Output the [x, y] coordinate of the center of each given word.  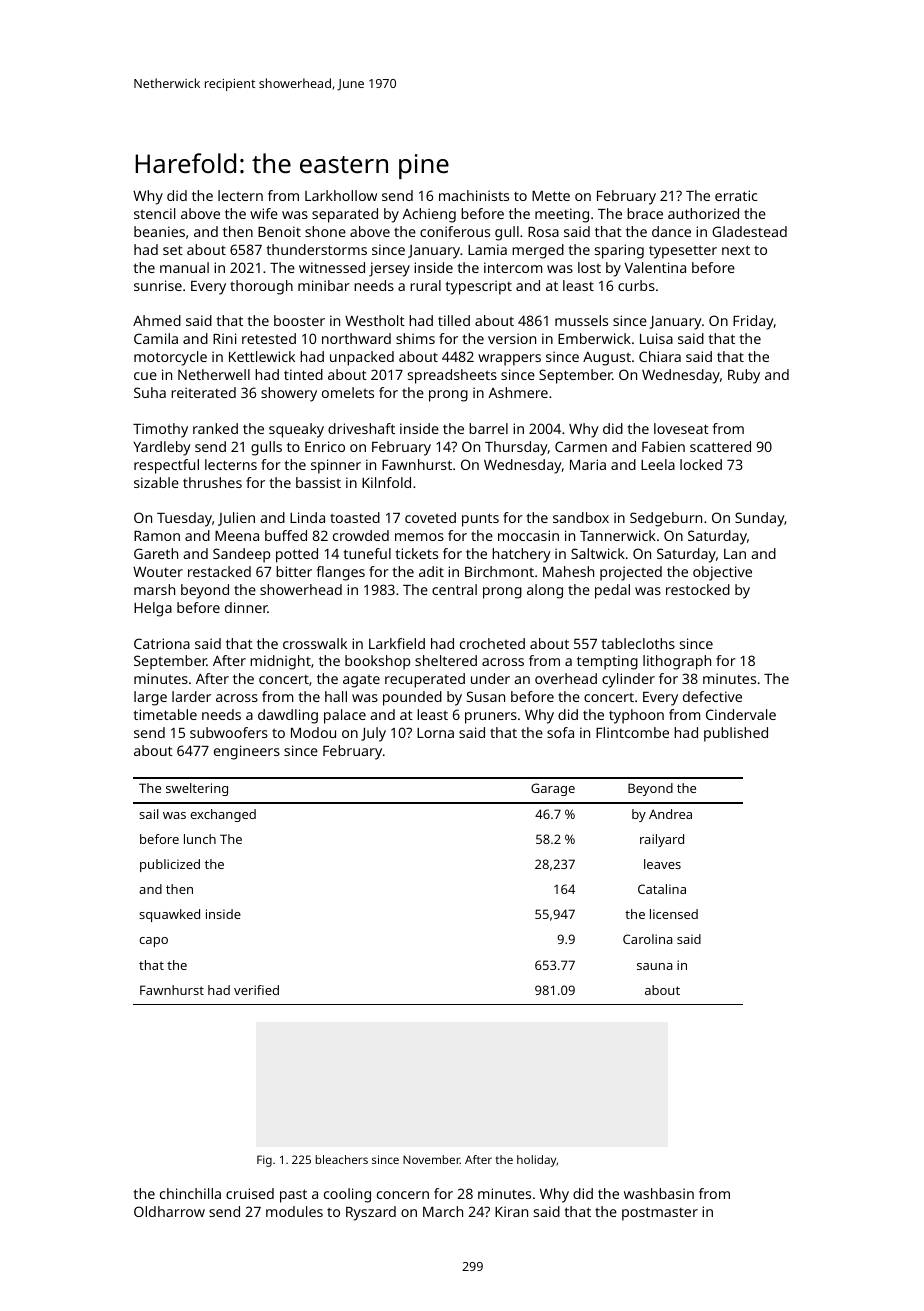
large [150, 698]
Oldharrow [169, 1211]
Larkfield [397, 643]
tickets [417, 553]
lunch [200, 839]
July [373, 734]
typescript [479, 287]
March [443, 1211]
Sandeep [241, 555]
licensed [674, 914]
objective [722, 573]
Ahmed [157, 320]
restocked [698, 589]
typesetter [683, 252]
